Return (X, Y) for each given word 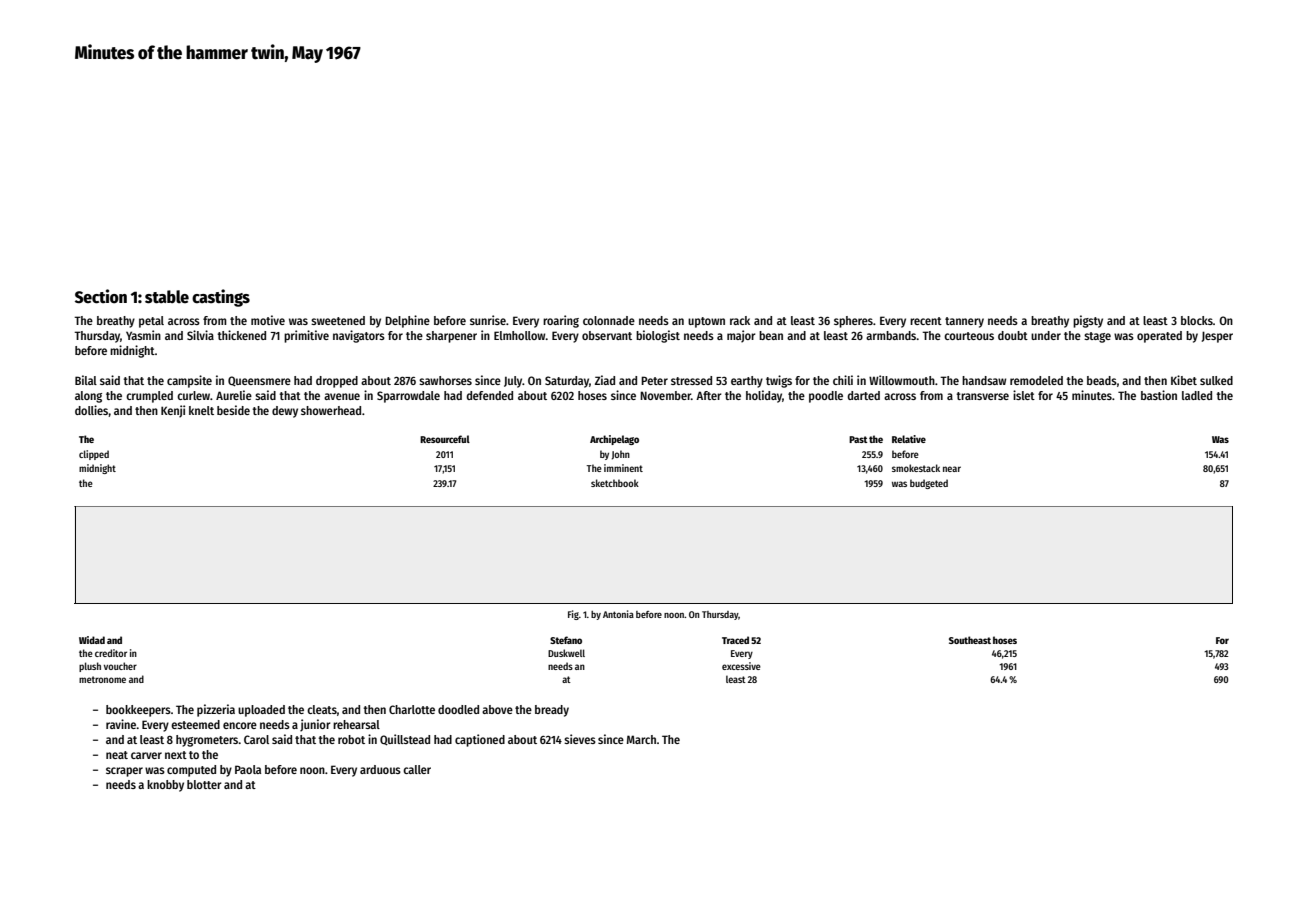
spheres (853, 322)
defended (490, 395)
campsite (189, 381)
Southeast (970, 640)
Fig (573, 615)
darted (864, 395)
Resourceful (445, 439)
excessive (741, 666)
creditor (111, 653)
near (952, 469)
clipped (94, 455)
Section (101, 296)
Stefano (566, 640)
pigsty (1088, 321)
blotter (204, 784)
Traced (735, 640)
